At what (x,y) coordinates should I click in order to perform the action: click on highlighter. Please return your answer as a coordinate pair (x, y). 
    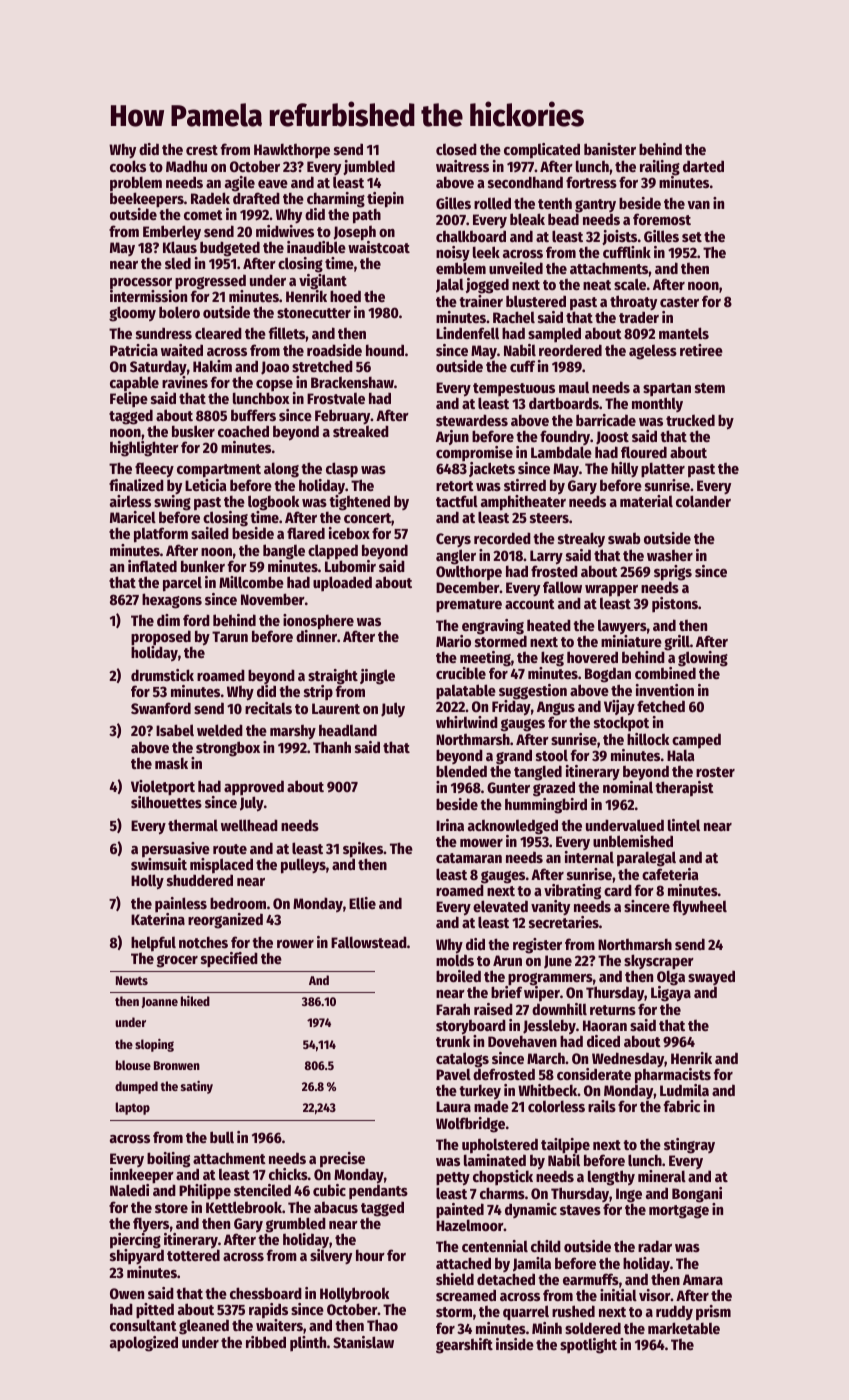
    Looking at the image, I should click on (144, 449).
